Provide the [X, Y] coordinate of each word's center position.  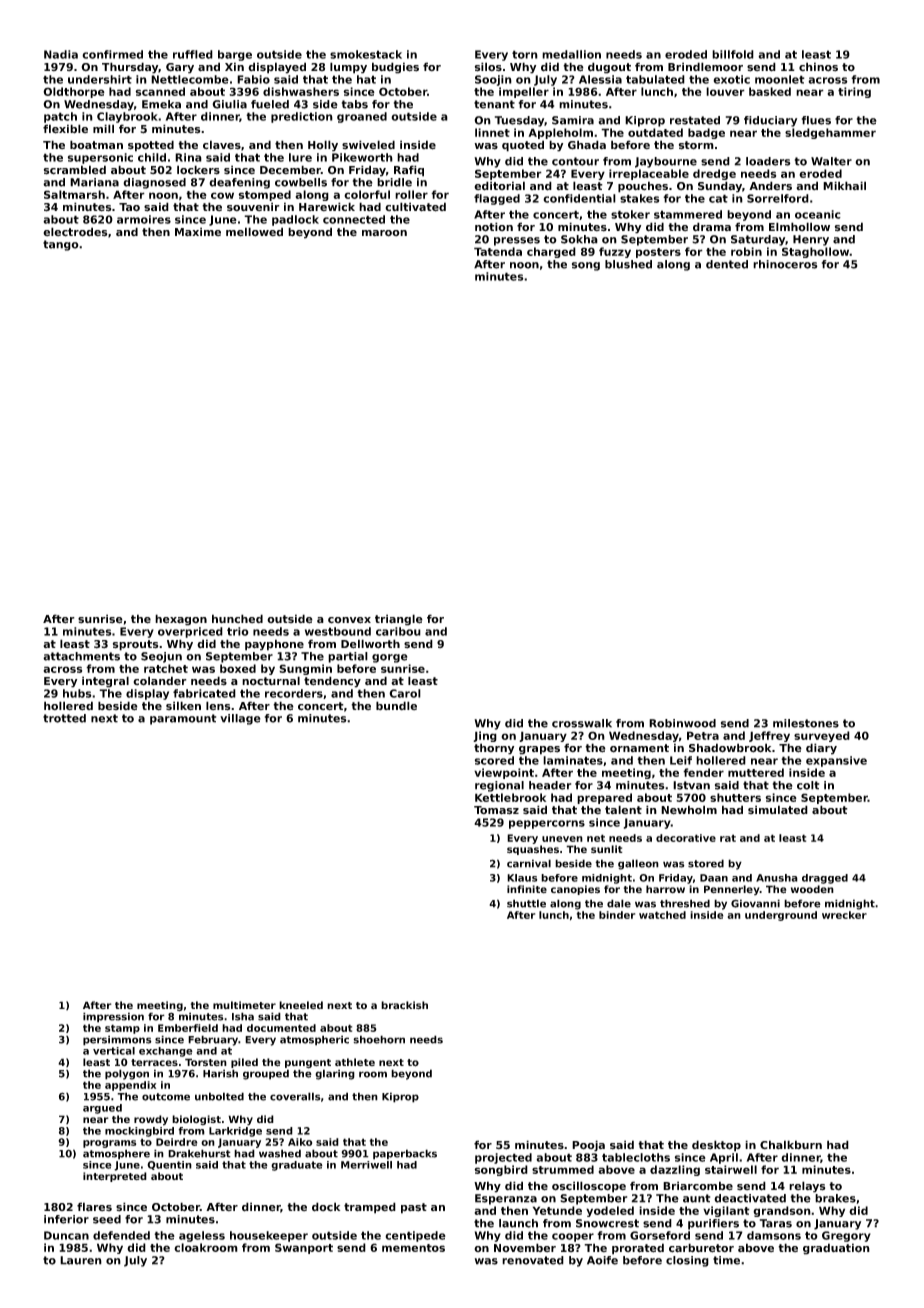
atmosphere [116, 1154]
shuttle [526, 903]
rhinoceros [785, 264]
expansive [836, 761]
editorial [499, 186]
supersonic [100, 158]
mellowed [254, 232]
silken [183, 706]
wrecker [844, 915]
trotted [64, 718]
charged [551, 252]
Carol [405, 693]
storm [696, 145]
